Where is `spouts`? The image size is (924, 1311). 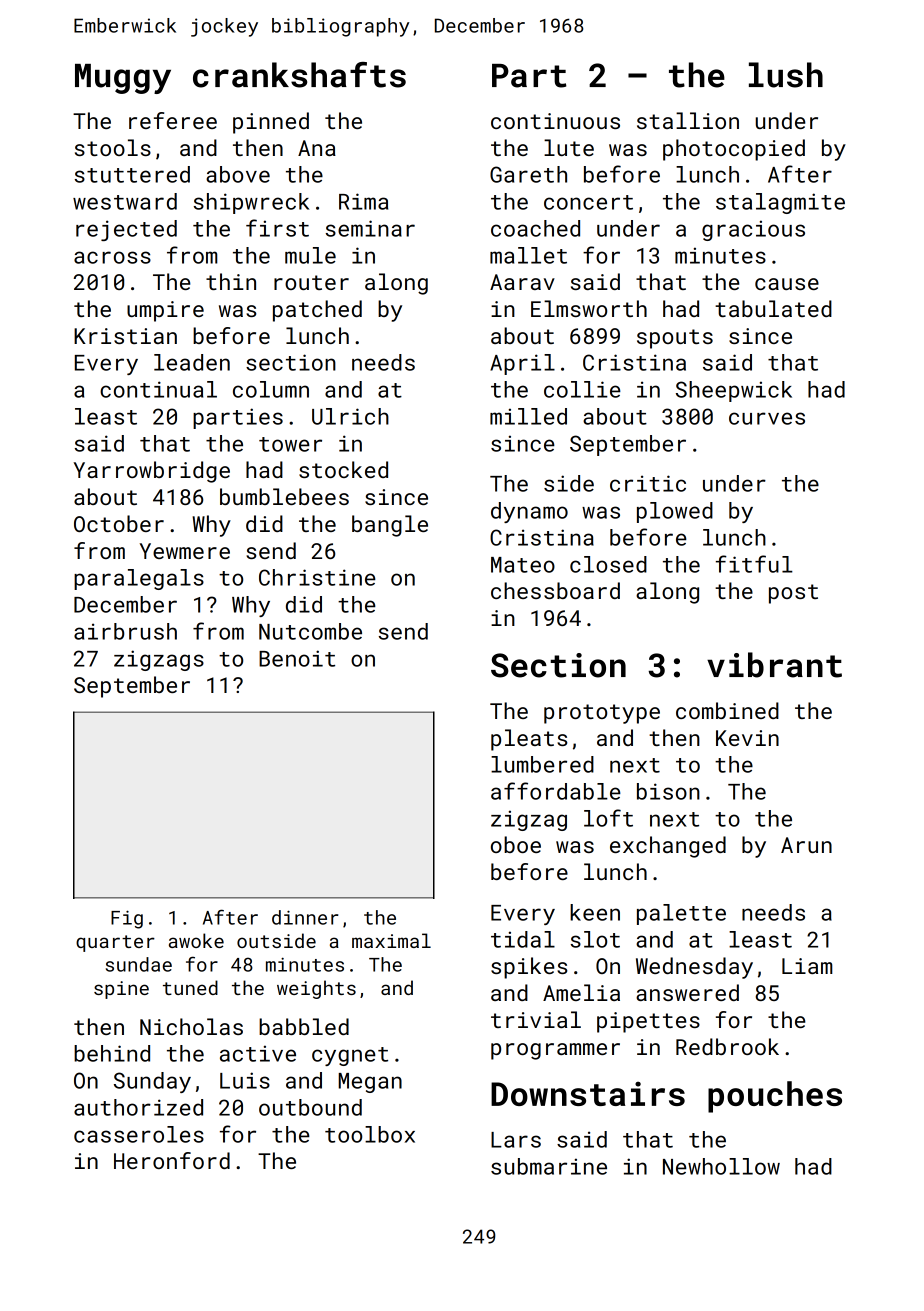 spouts is located at coordinates (675, 339).
